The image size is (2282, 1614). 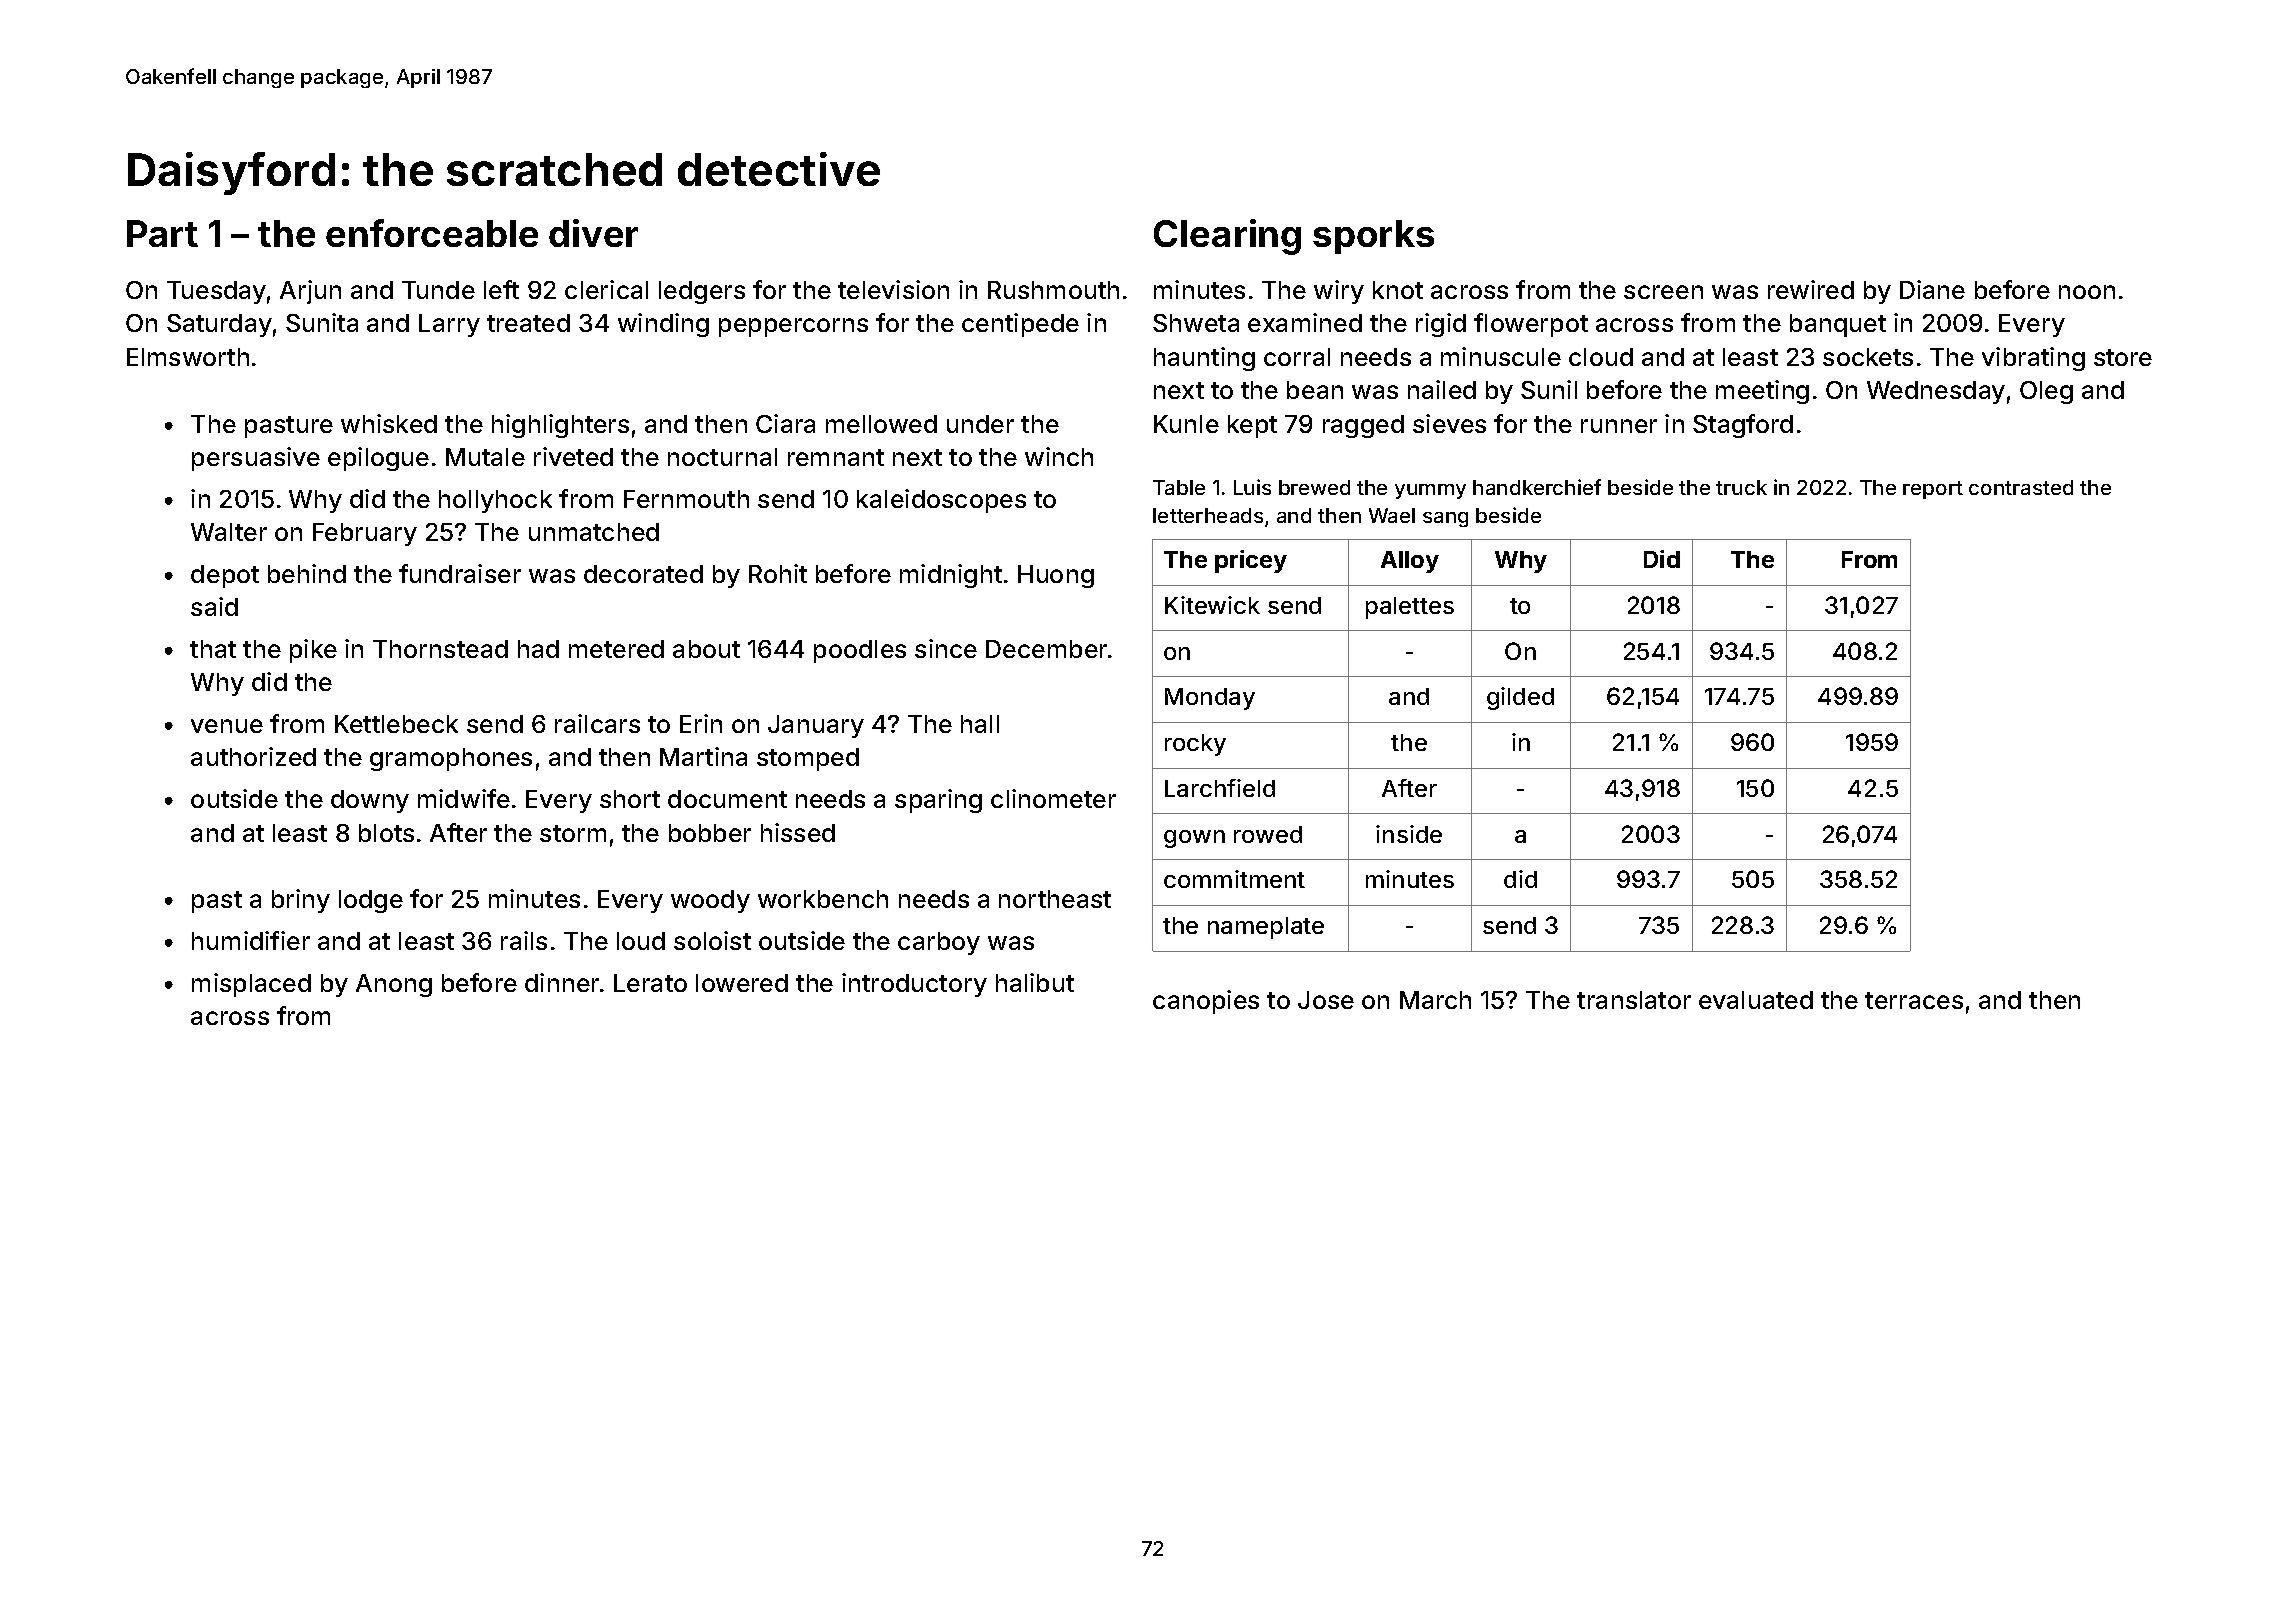 What do you see at coordinates (1210, 699) in the screenshot?
I see `Monday` at bounding box center [1210, 699].
